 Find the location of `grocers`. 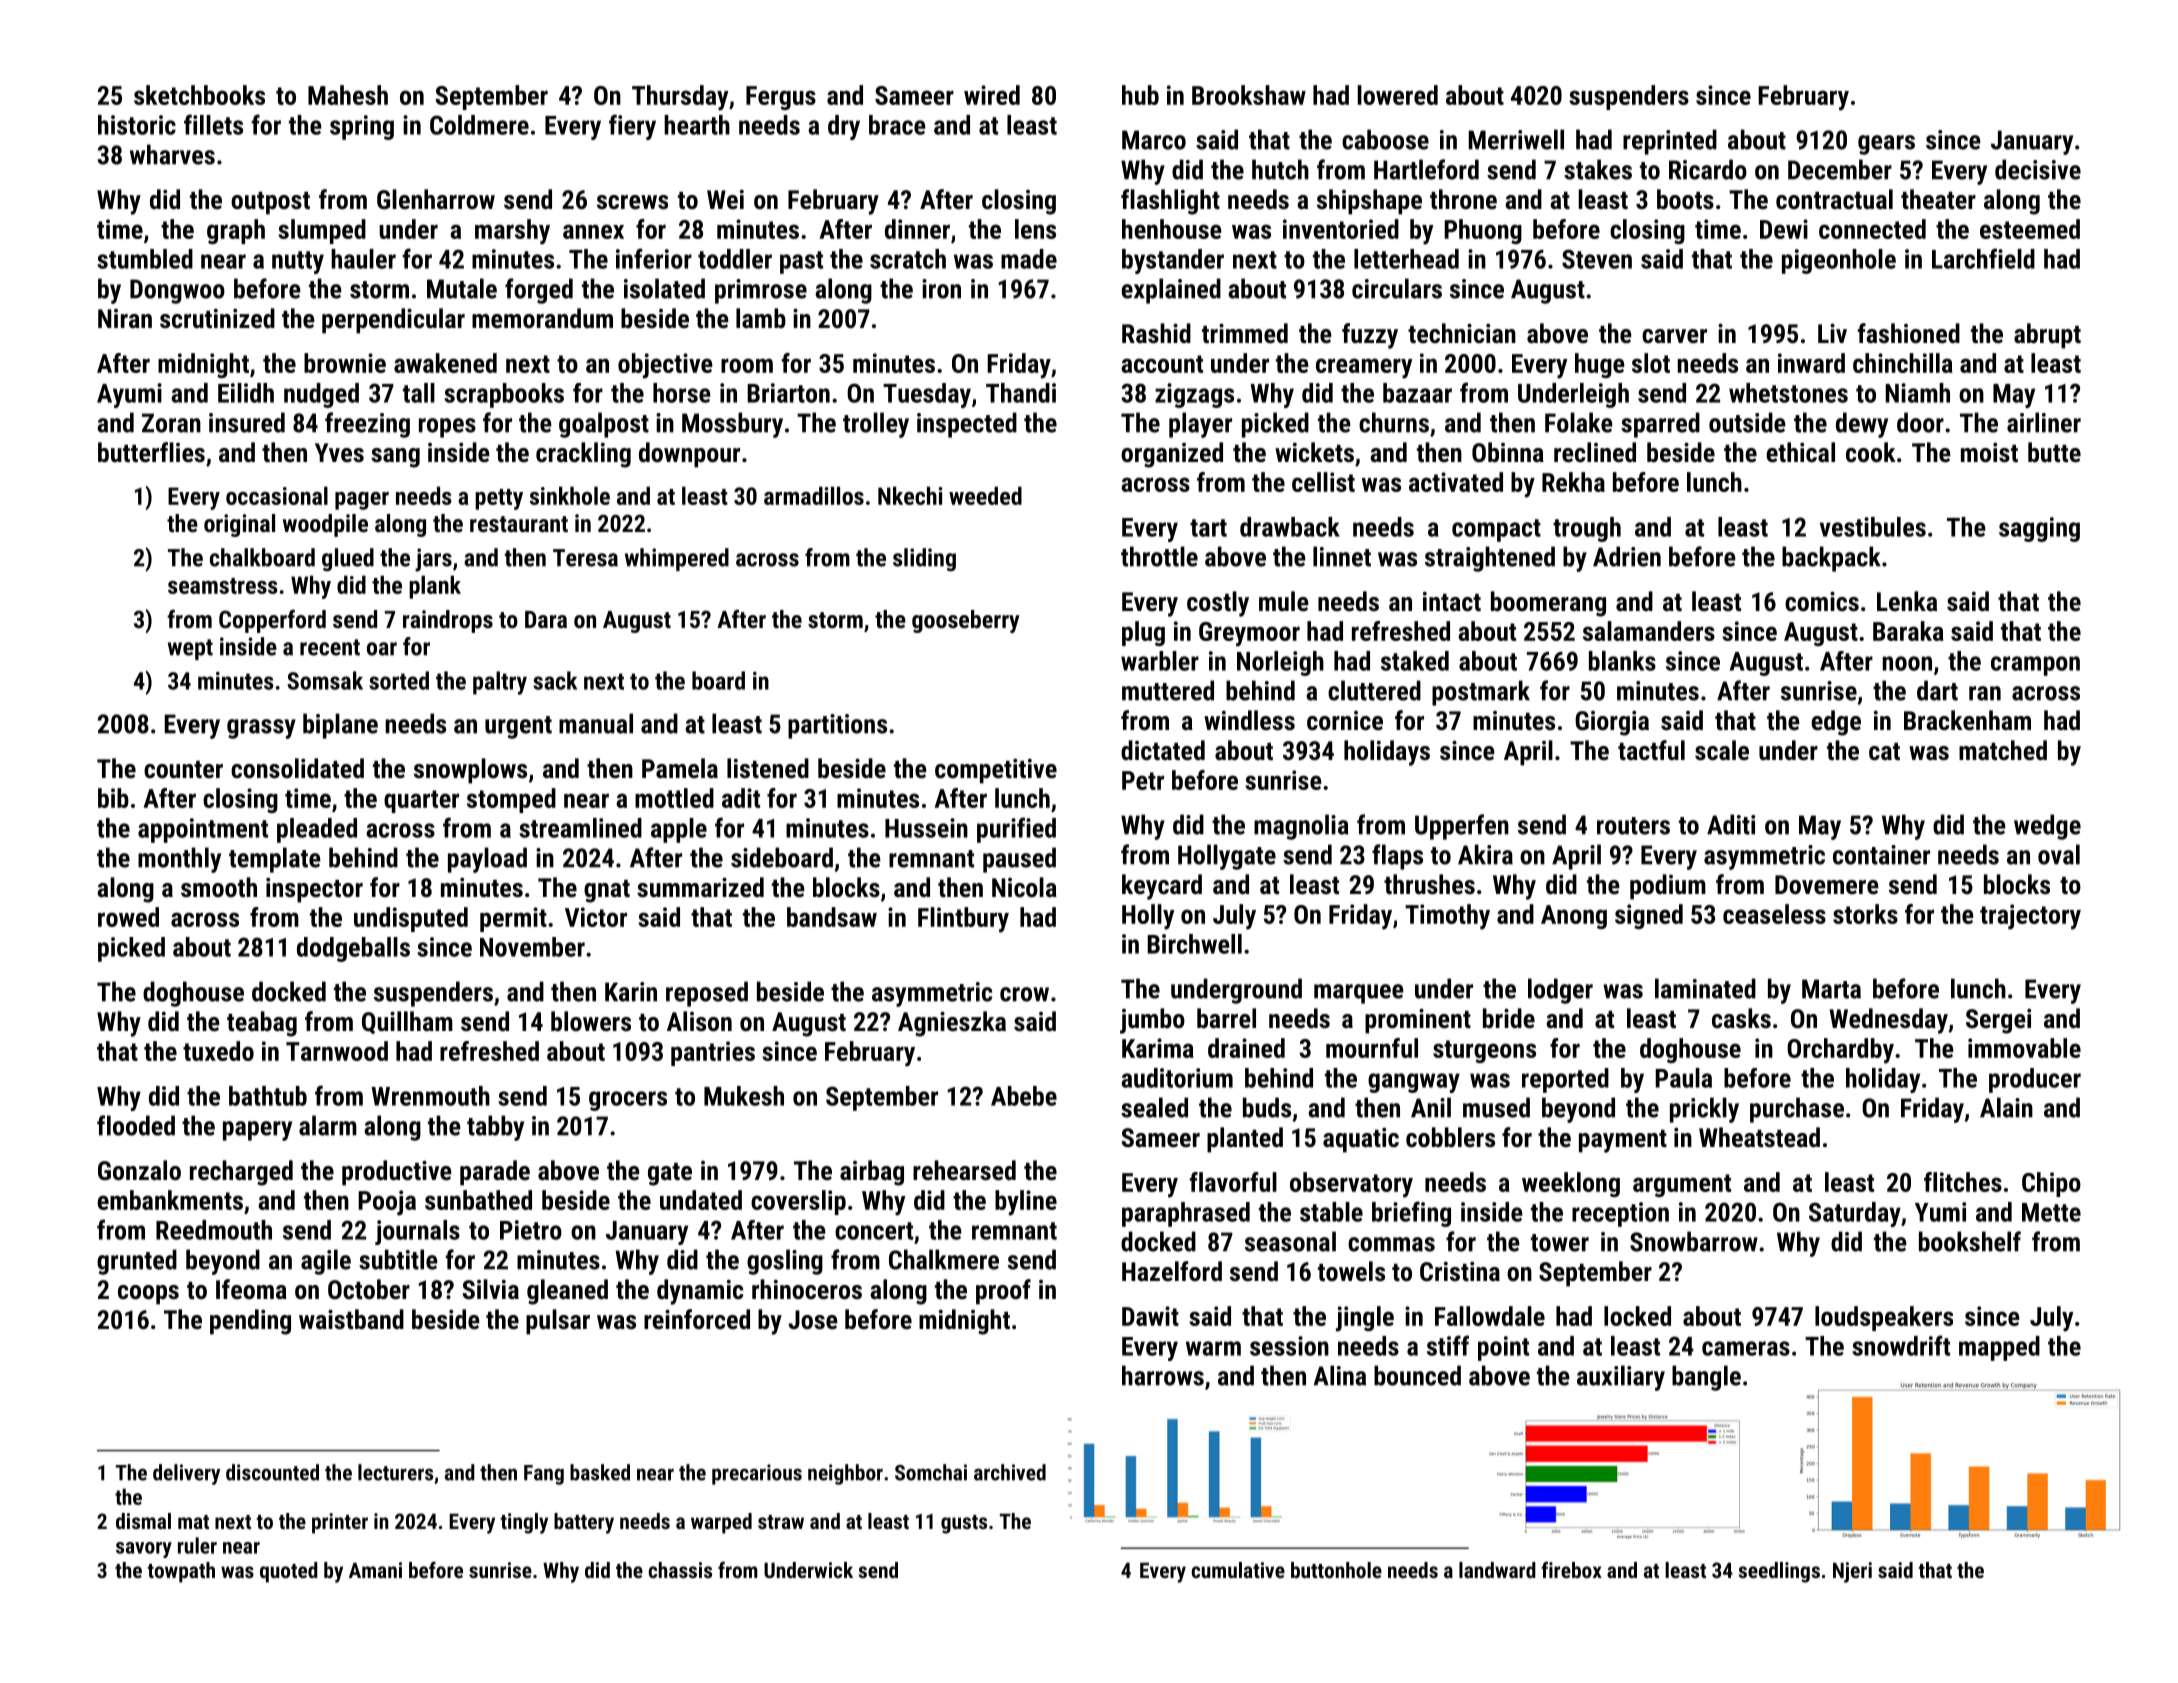

grocers is located at coordinates (628, 1101).
